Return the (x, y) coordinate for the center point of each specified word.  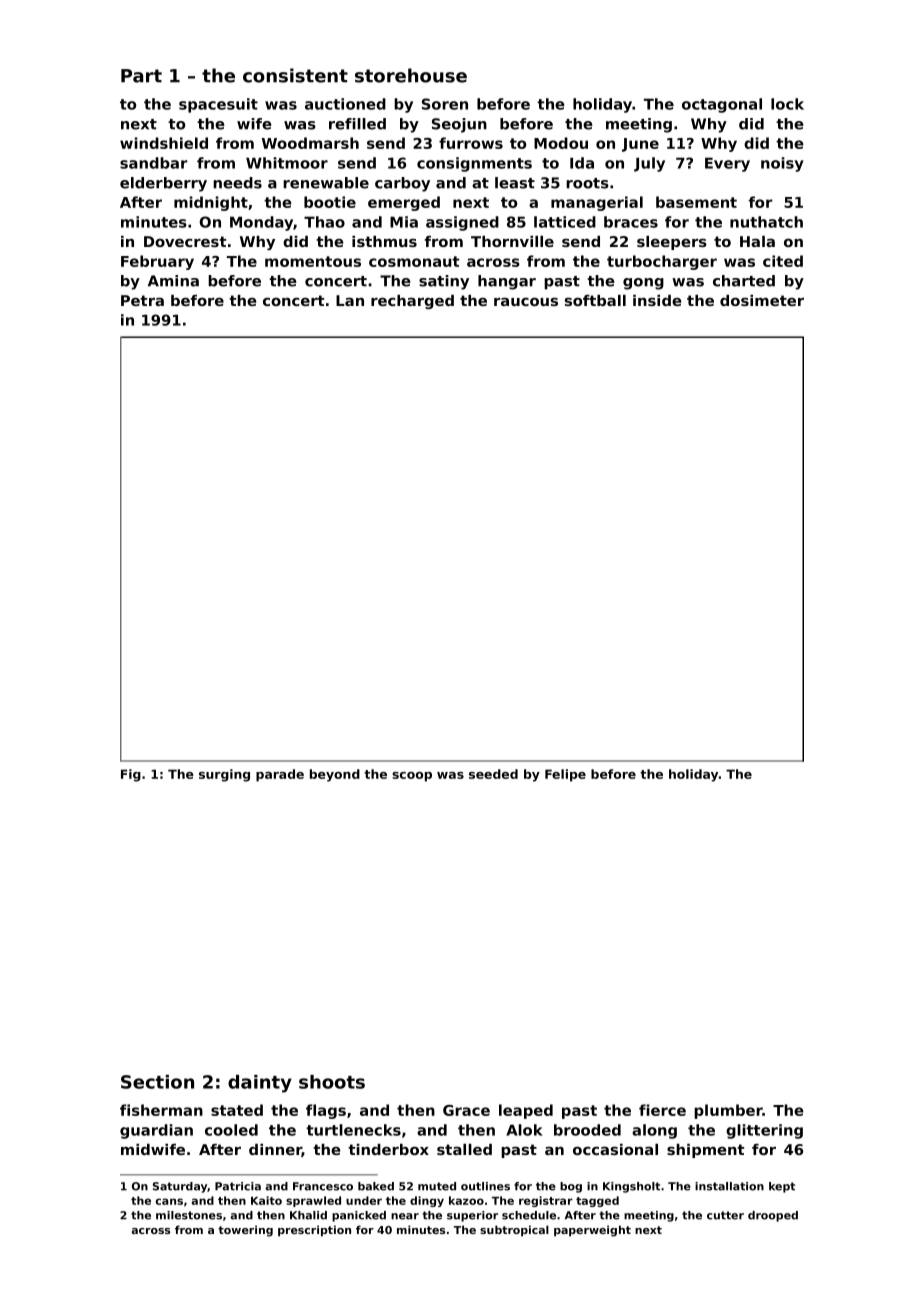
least (515, 183)
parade (280, 775)
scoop (412, 777)
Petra (142, 300)
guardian (156, 1131)
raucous (526, 301)
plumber (728, 1111)
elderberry (163, 184)
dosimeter (762, 300)
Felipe (565, 775)
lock (787, 104)
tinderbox (388, 1149)
